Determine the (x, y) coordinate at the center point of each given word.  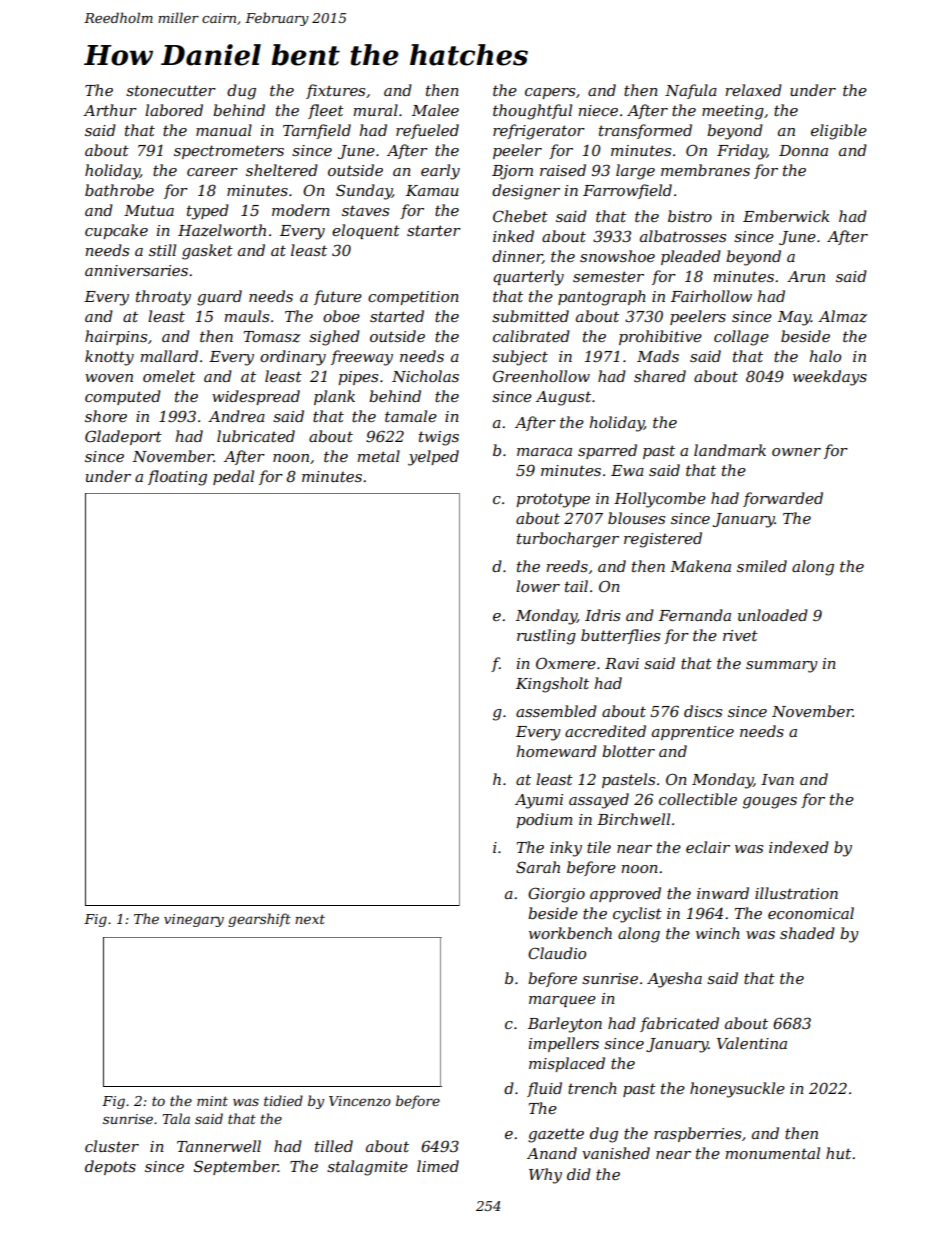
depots (110, 1167)
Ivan (777, 779)
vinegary (194, 920)
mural (375, 110)
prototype (553, 500)
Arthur (110, 110)
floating (177, 478)
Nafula (691, 91)
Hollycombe (660, 500)
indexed (799, 847)
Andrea (236, 416)
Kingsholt (552, 685)
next (310, 919)
